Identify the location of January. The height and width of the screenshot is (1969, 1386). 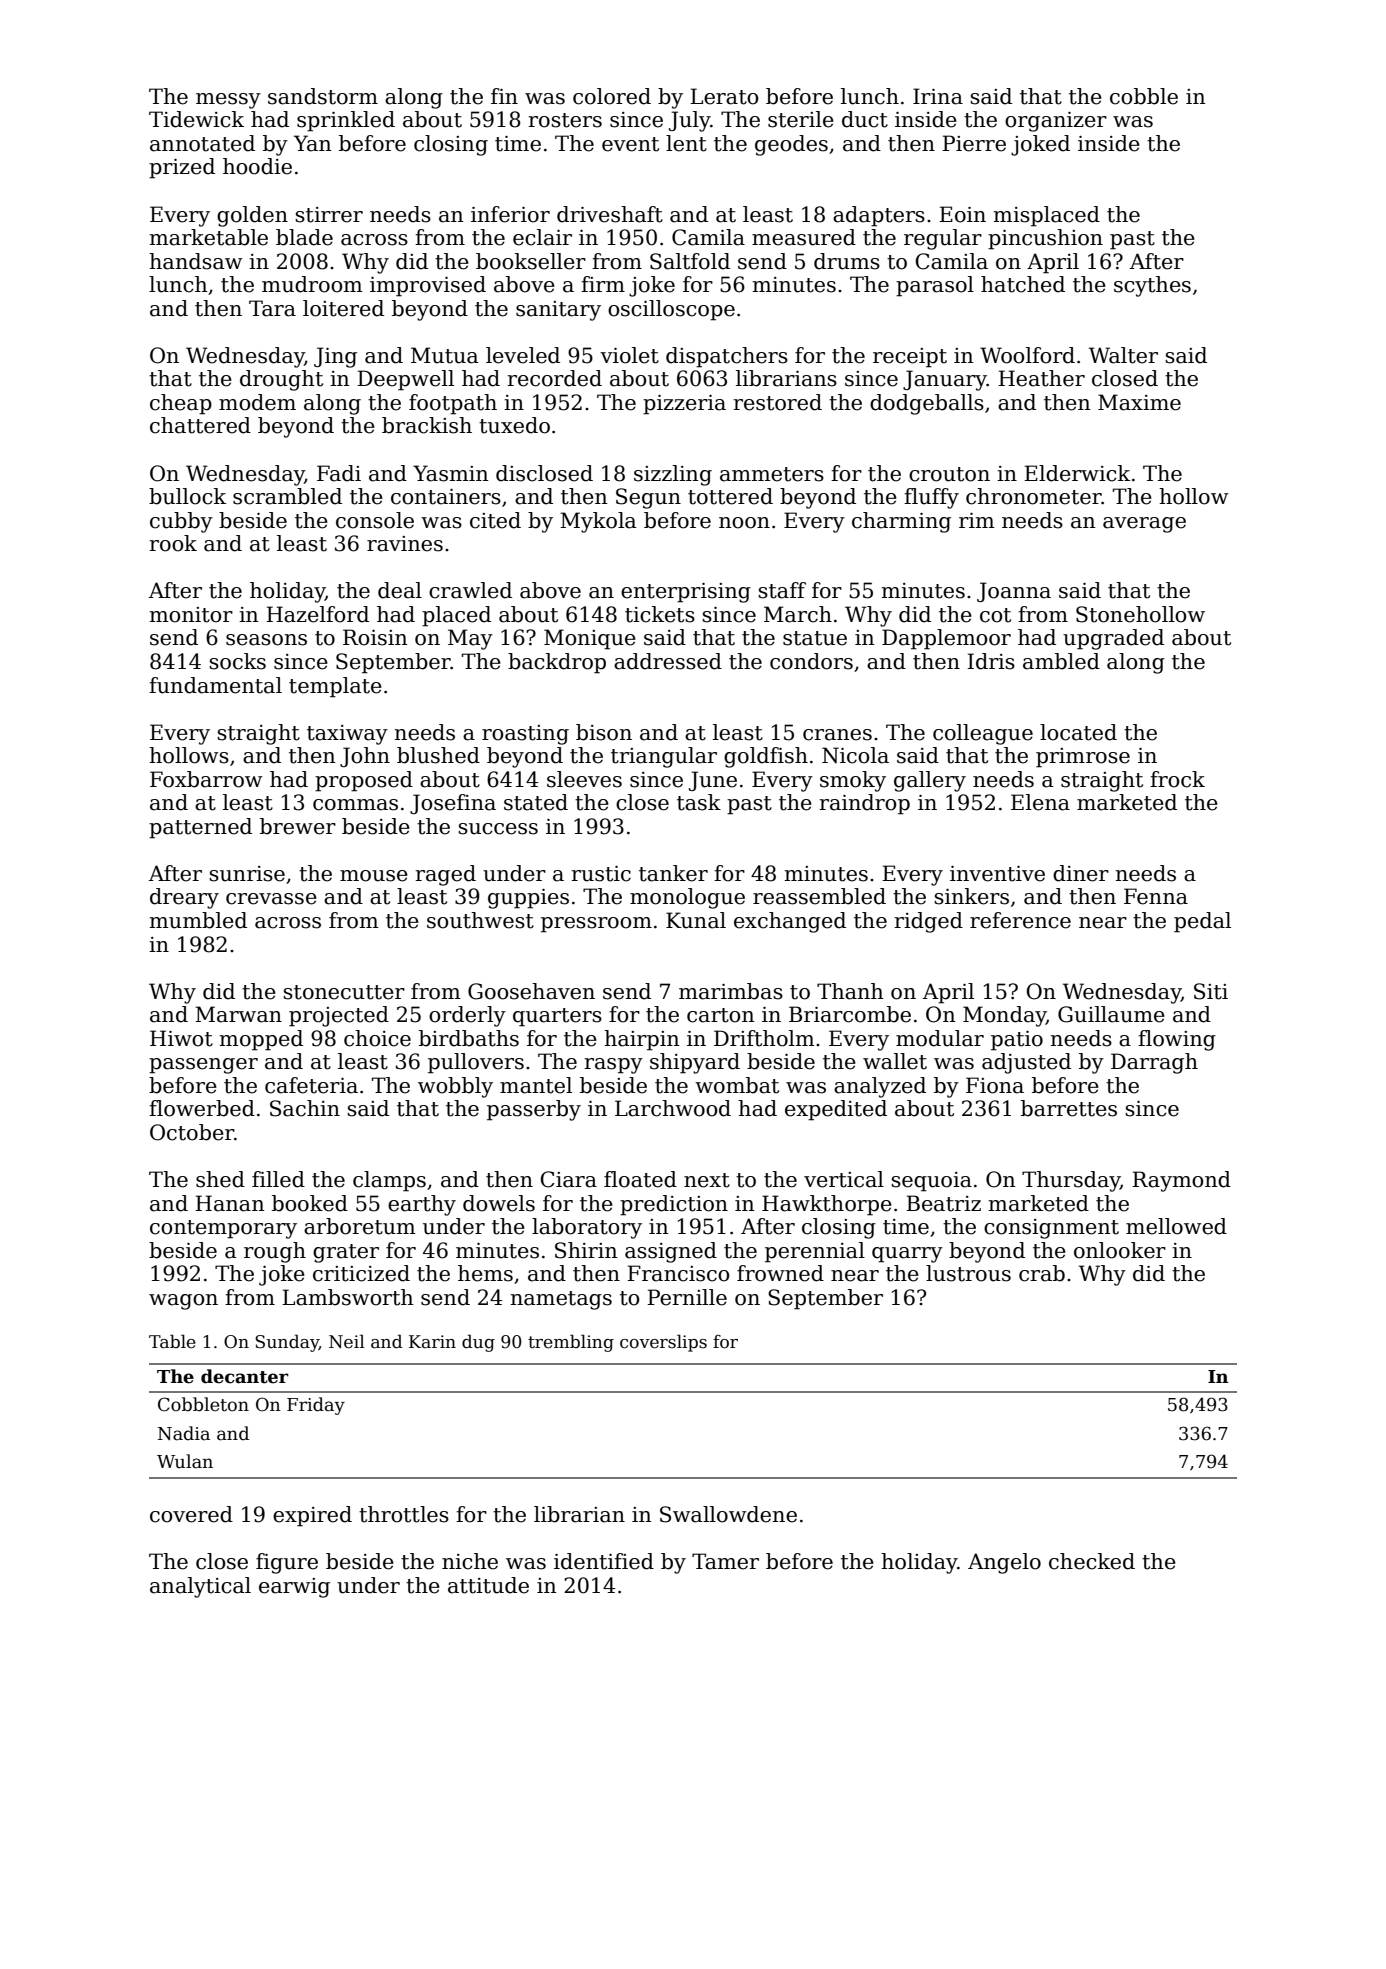
(945, 380).
